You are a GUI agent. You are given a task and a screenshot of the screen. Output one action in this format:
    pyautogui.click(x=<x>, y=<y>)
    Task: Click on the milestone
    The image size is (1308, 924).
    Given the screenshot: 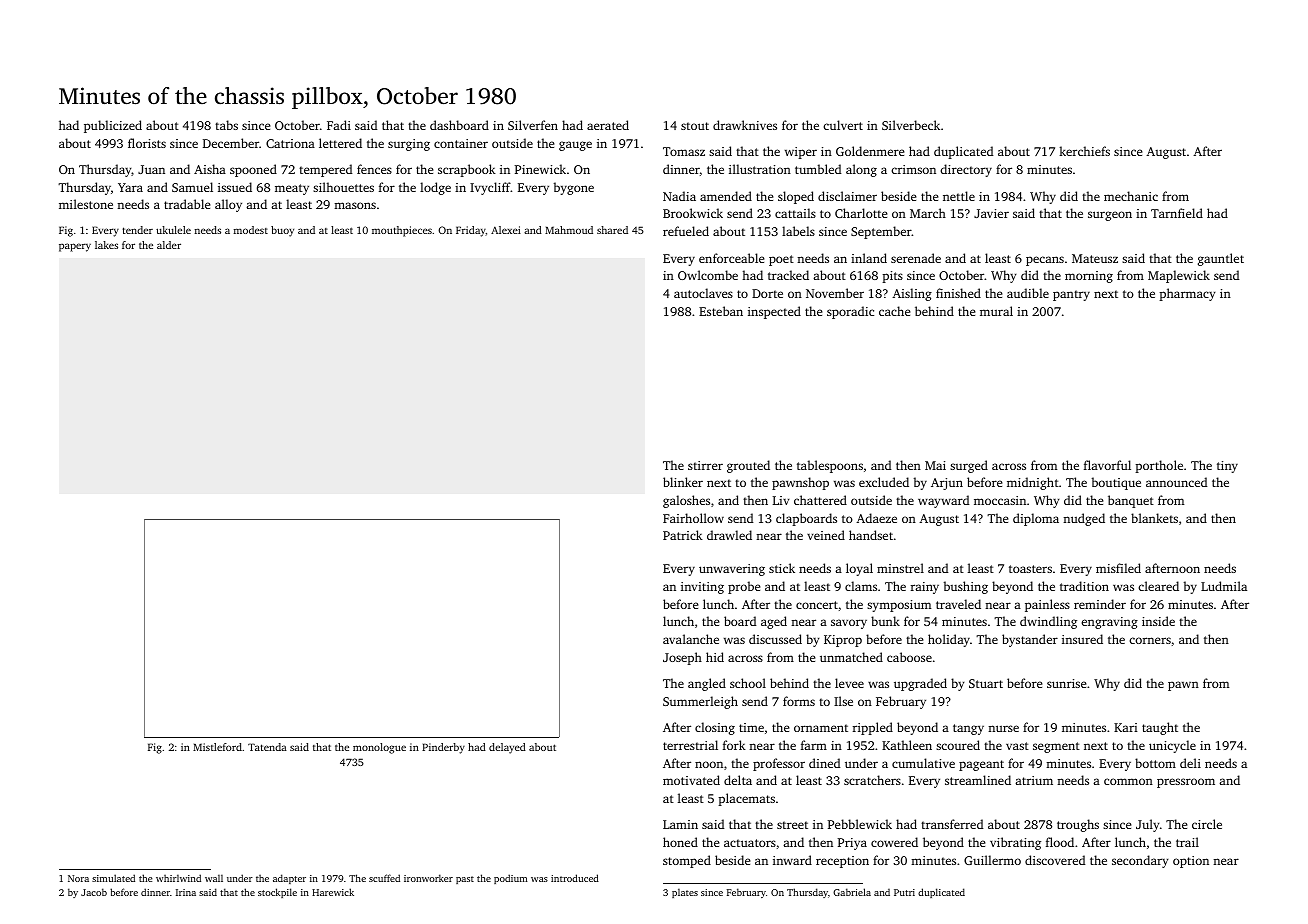 What is the action you would take?
    pyautogui.click(x=86, y=204)
